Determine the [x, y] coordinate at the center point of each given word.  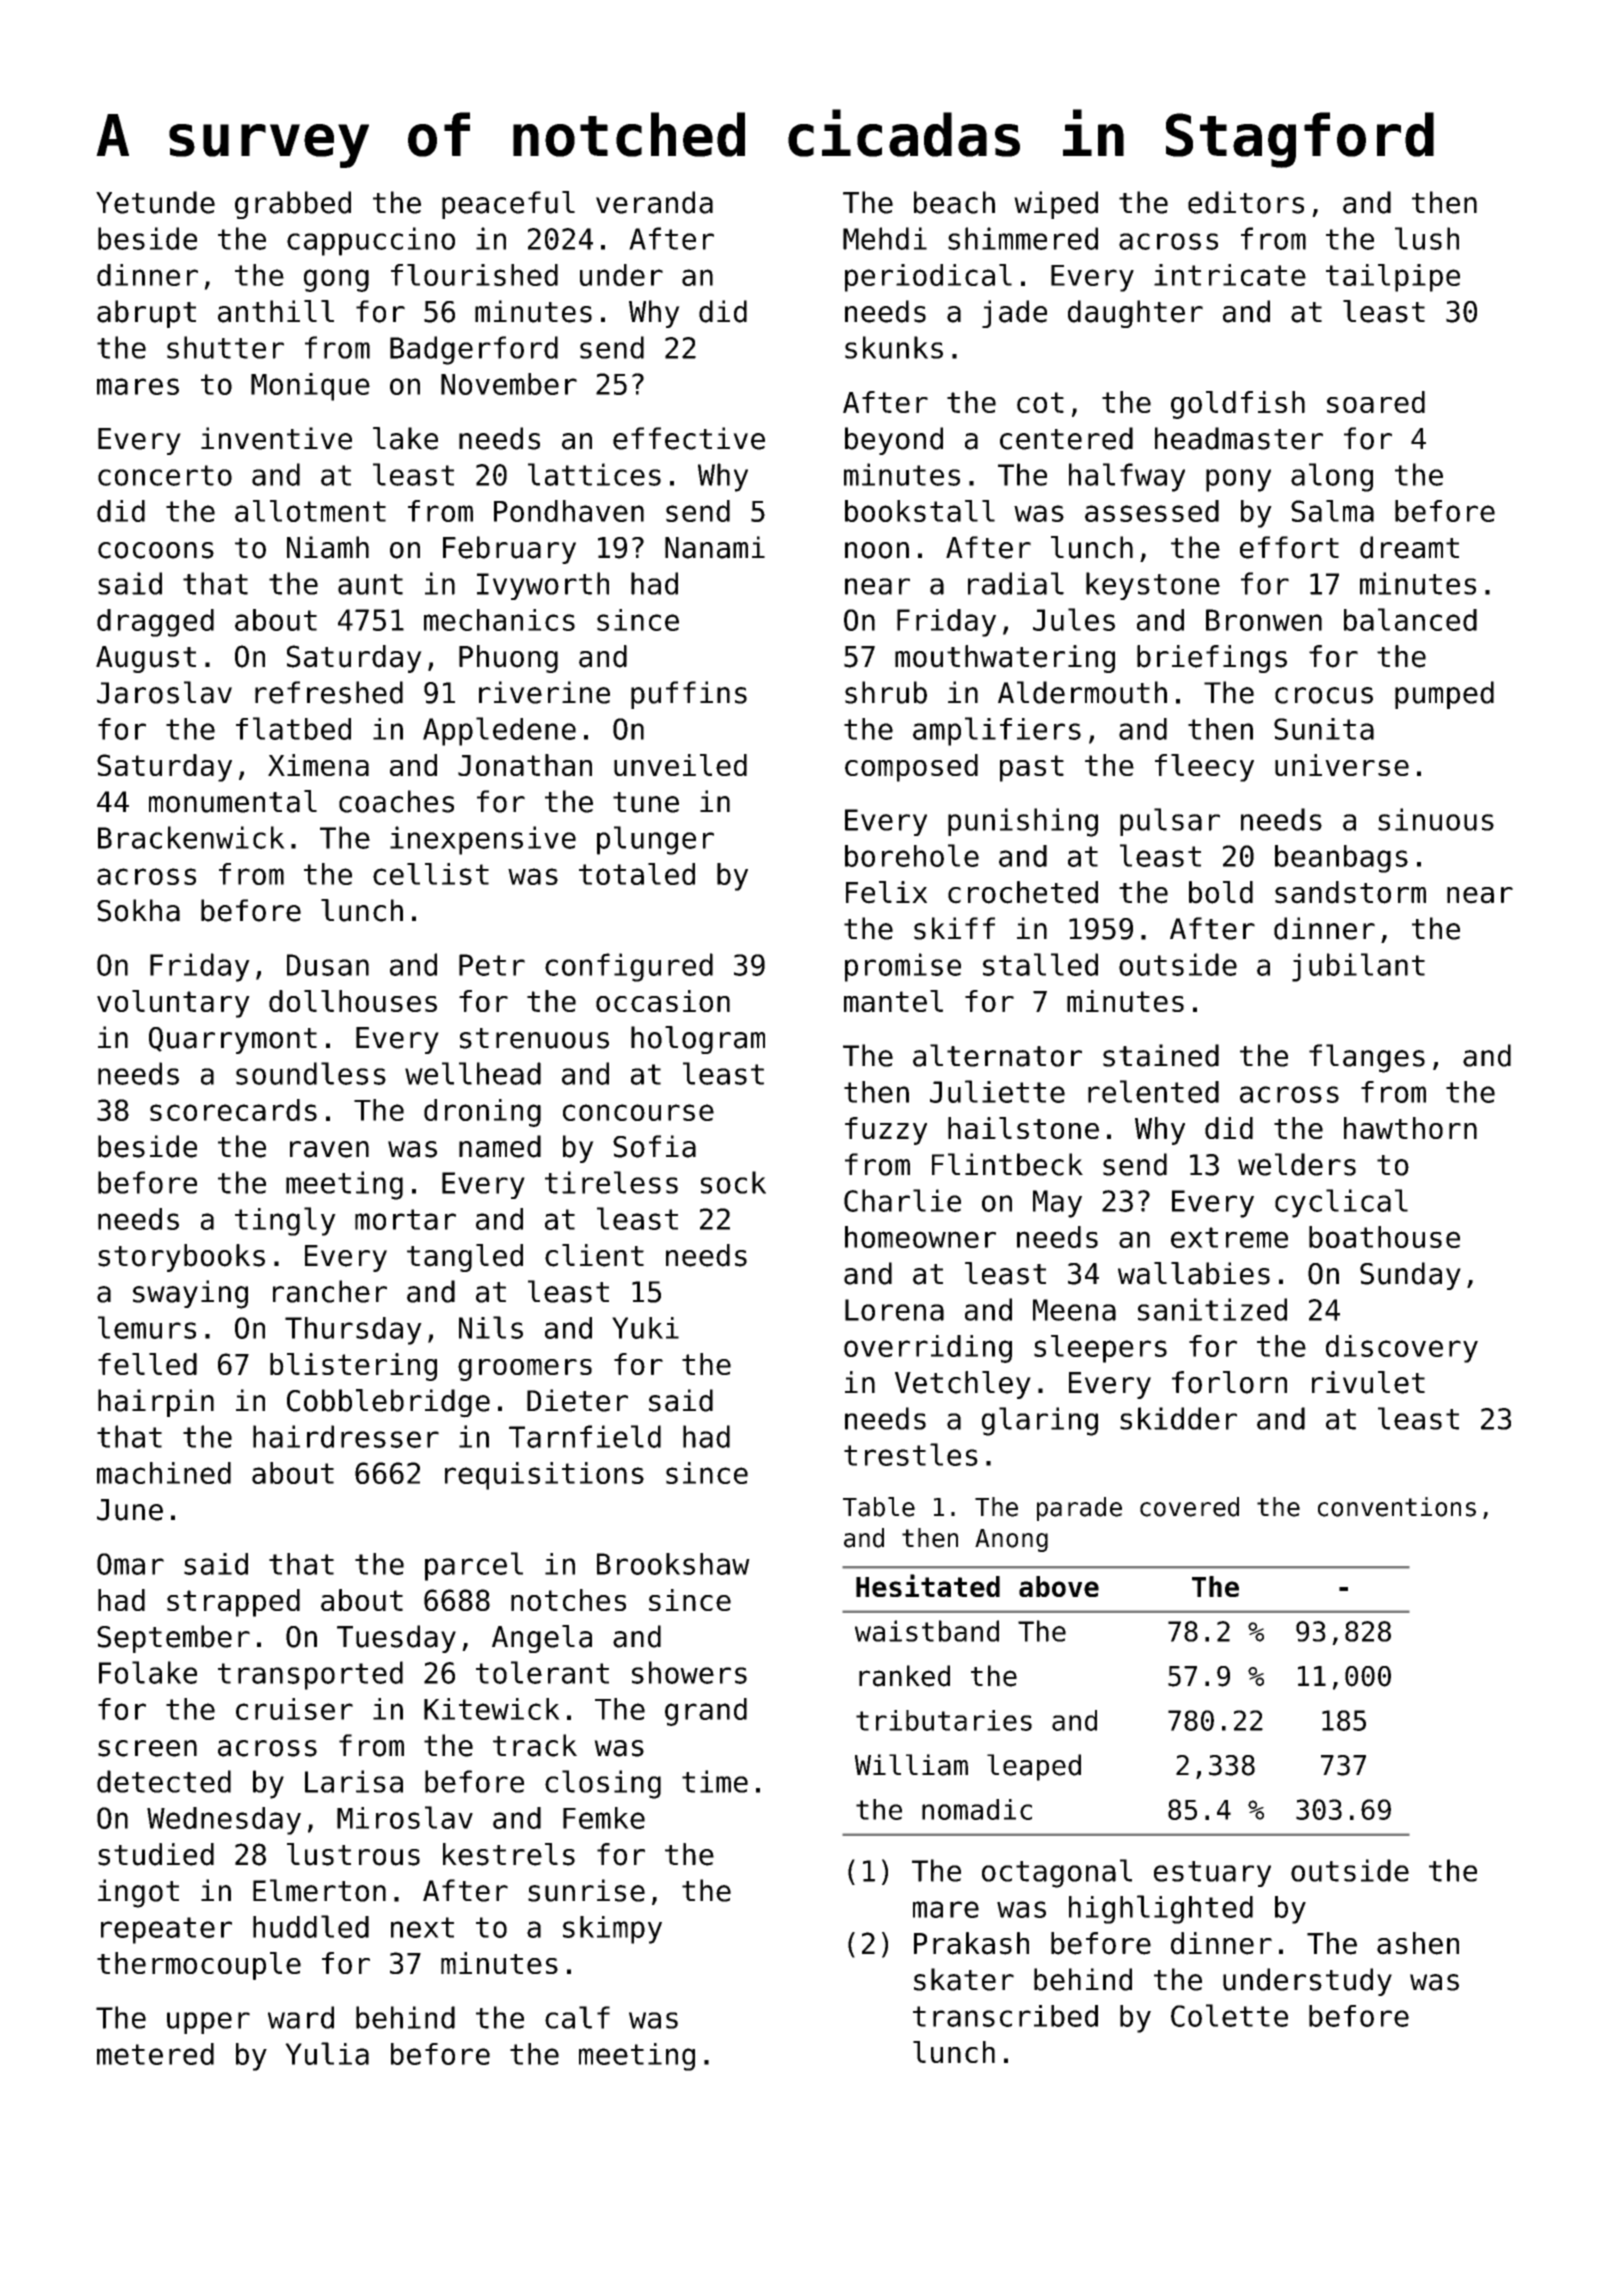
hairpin [156, 1403]
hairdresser [346, 1436]
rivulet [1368, 1382]
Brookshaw [673, 1564]
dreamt [1409, 547]
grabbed [293, 205]
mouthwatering [1005, 659]
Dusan [328, 965]
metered [155, 2054]
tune [646, 802]
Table [879, 1507]
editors [1246, 202]
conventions [1397, 1507]
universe [1342, 765]
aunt [370, 584]
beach [954, 202]
